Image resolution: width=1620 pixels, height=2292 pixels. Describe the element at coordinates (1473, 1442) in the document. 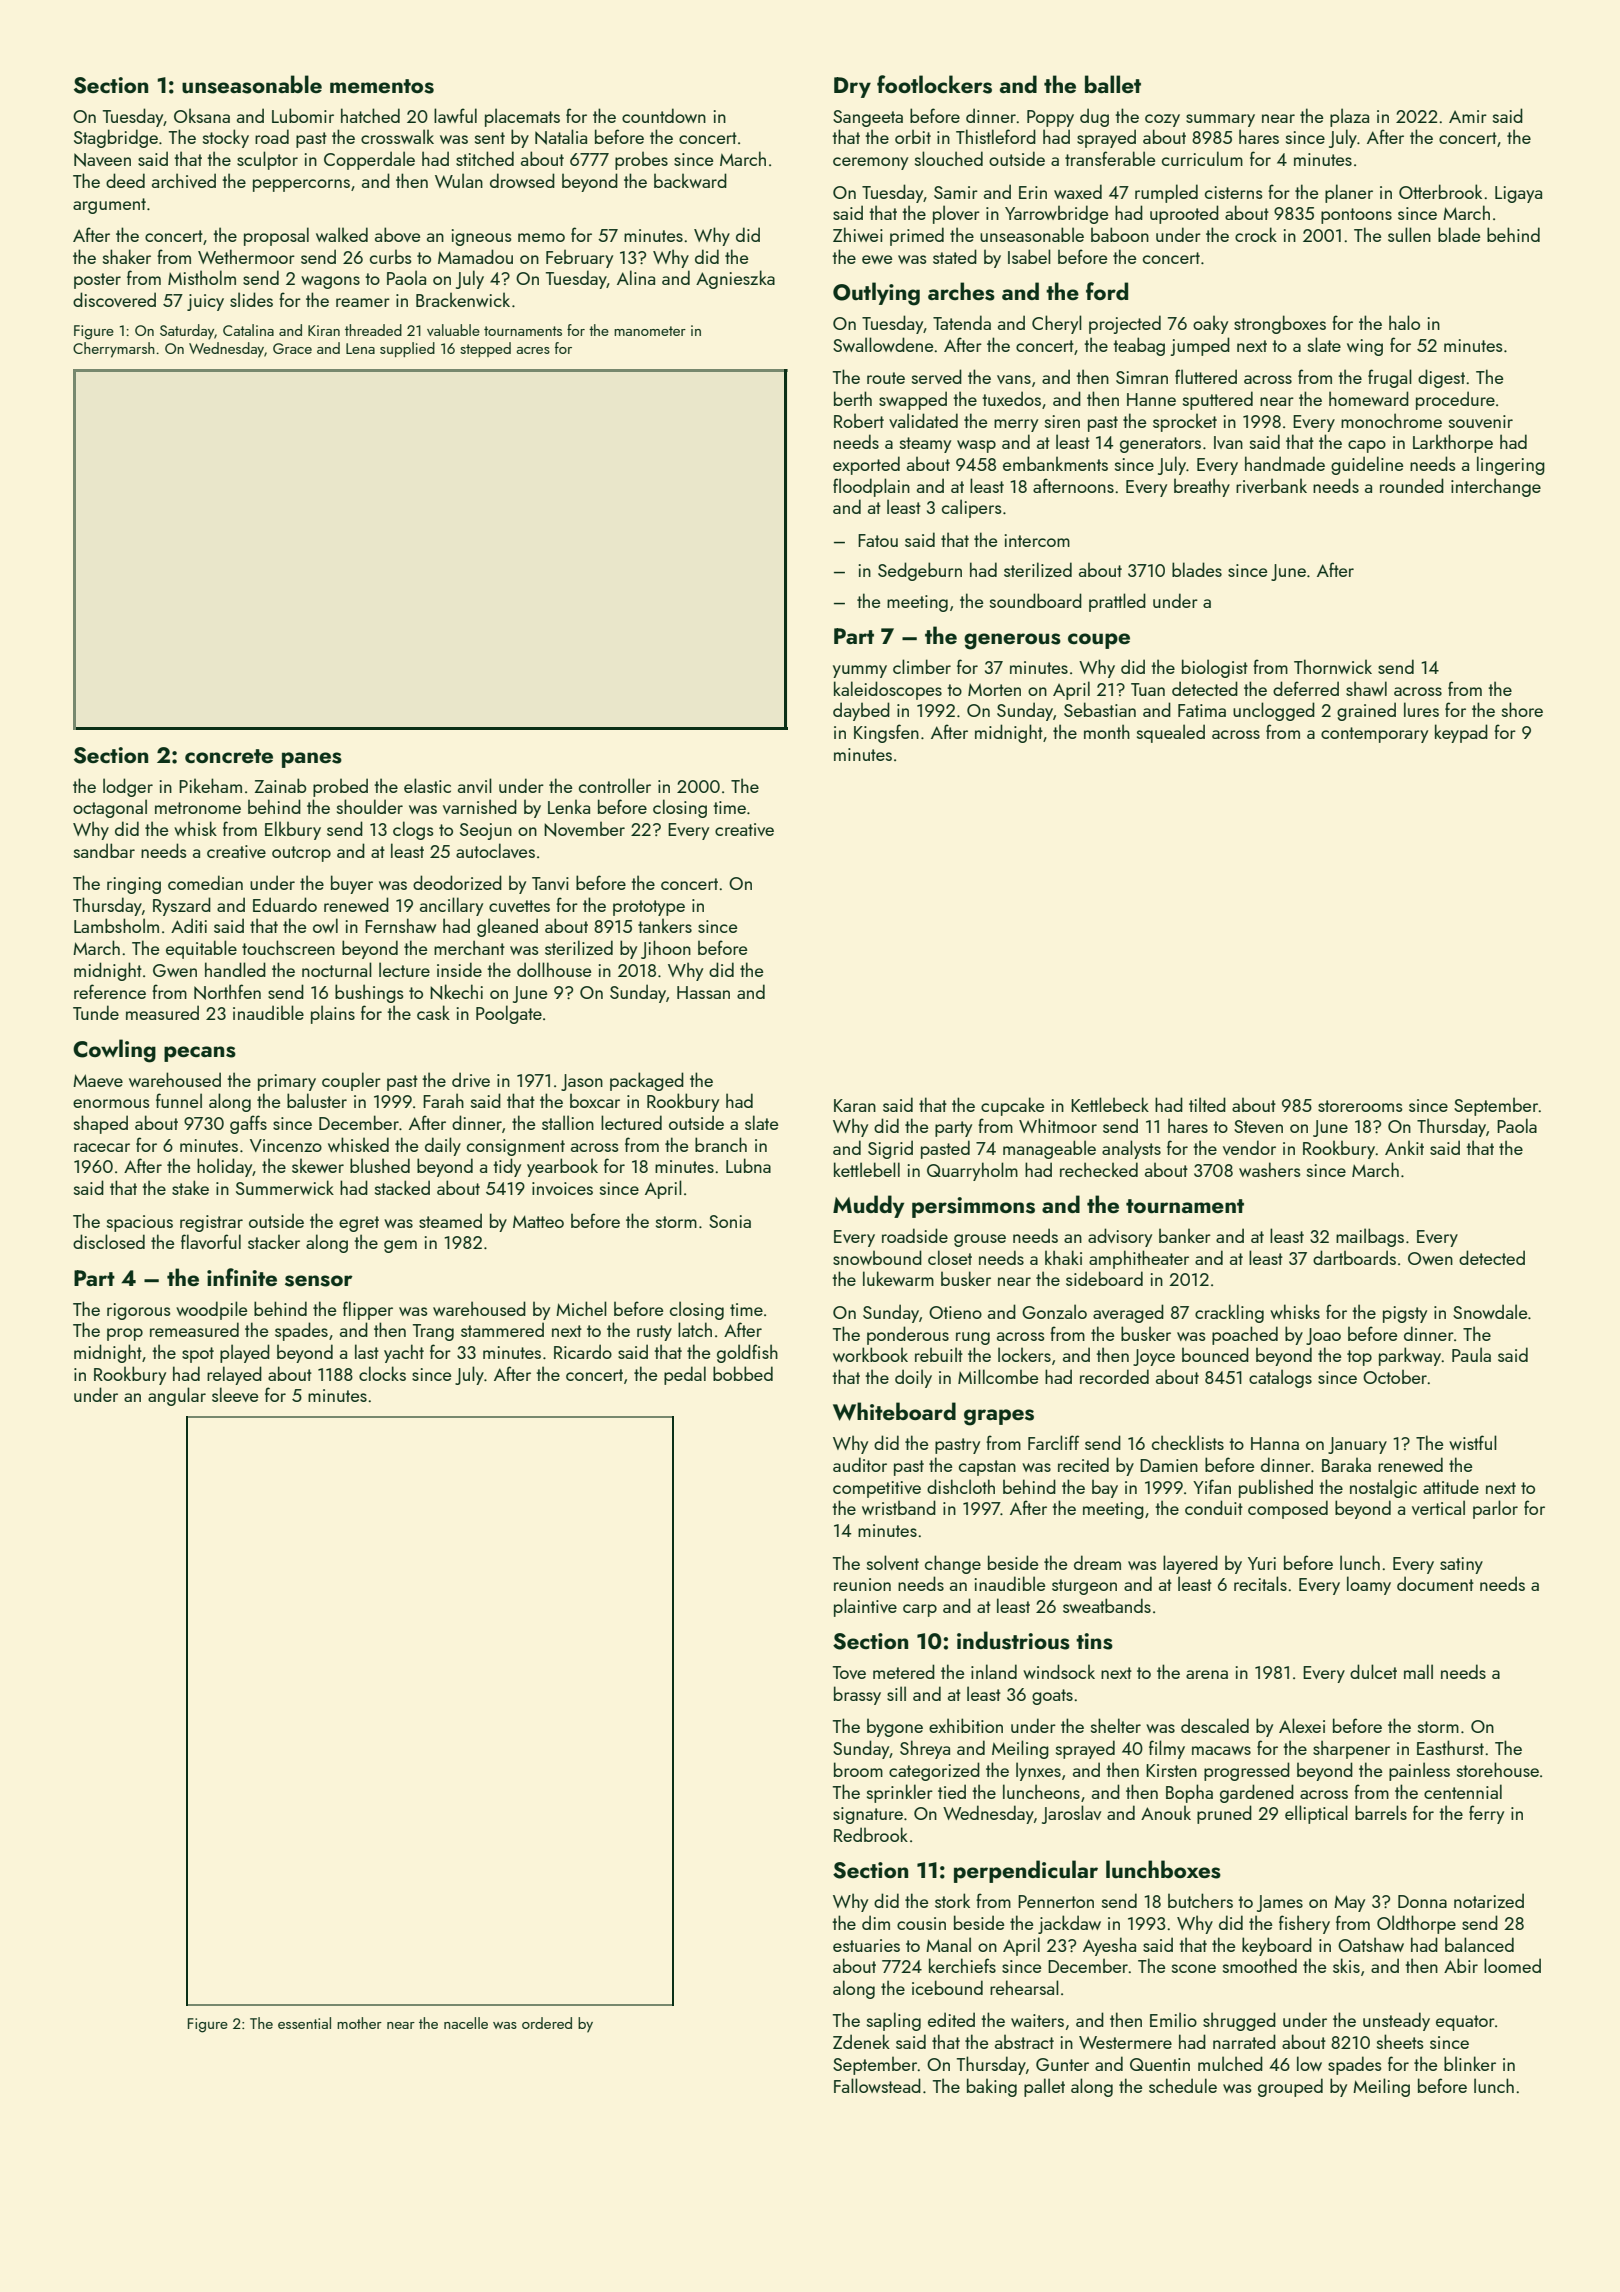

I see `wistful` at that location.
